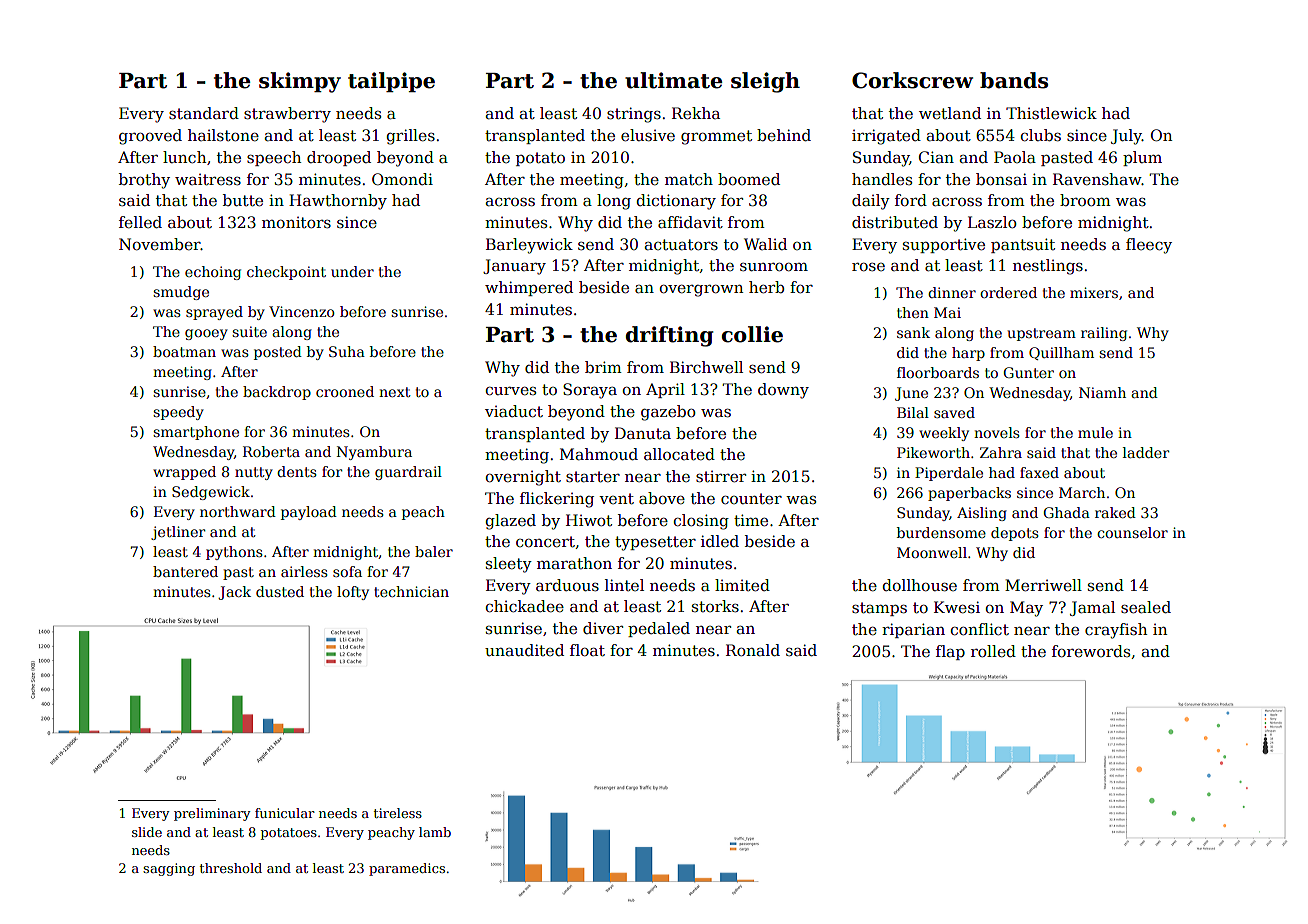  What do you see at coordinates (529, 288) in the document?
I see `whimpered` at bounding box center [529, 288].
